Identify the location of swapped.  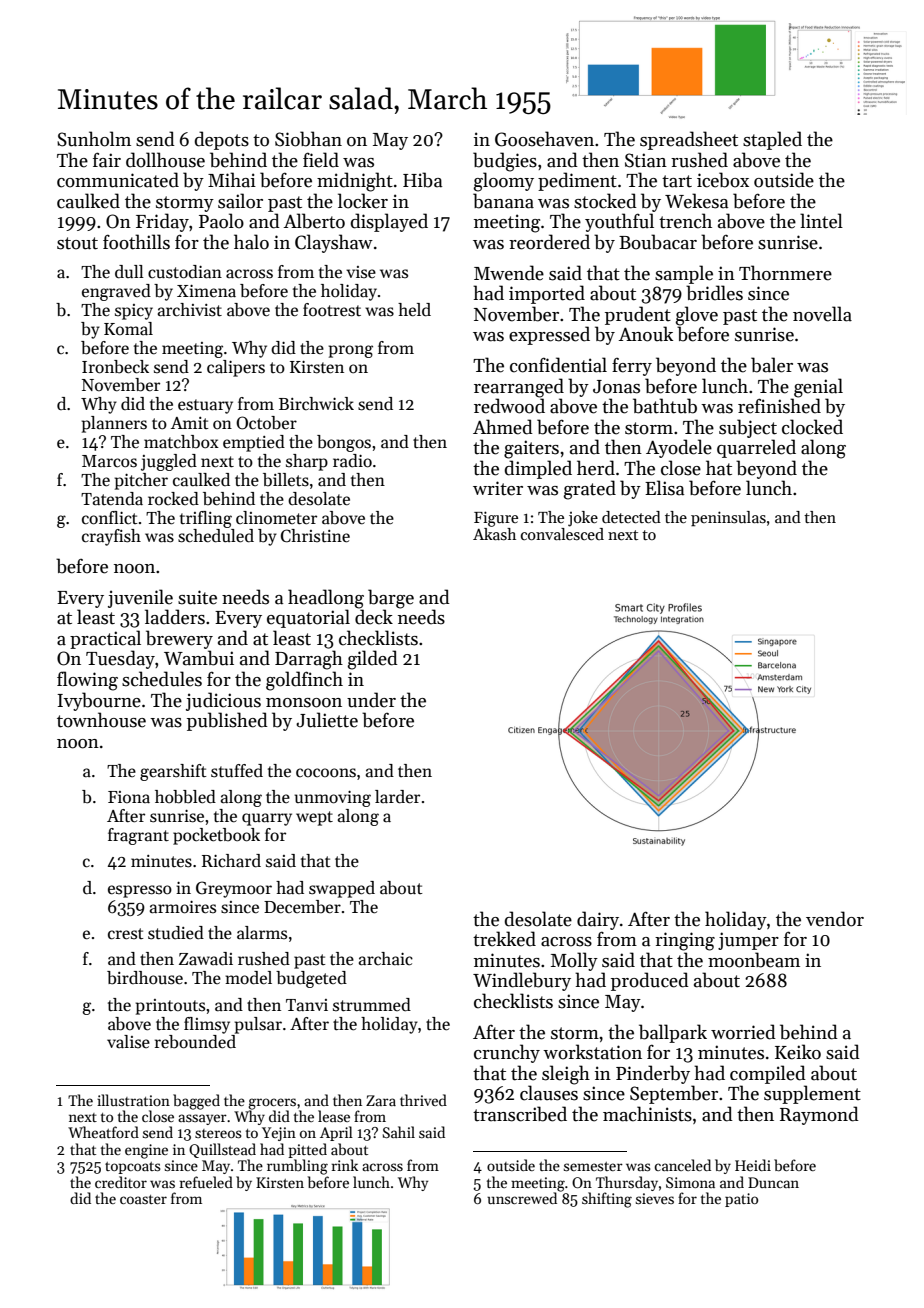
(342, 889).
